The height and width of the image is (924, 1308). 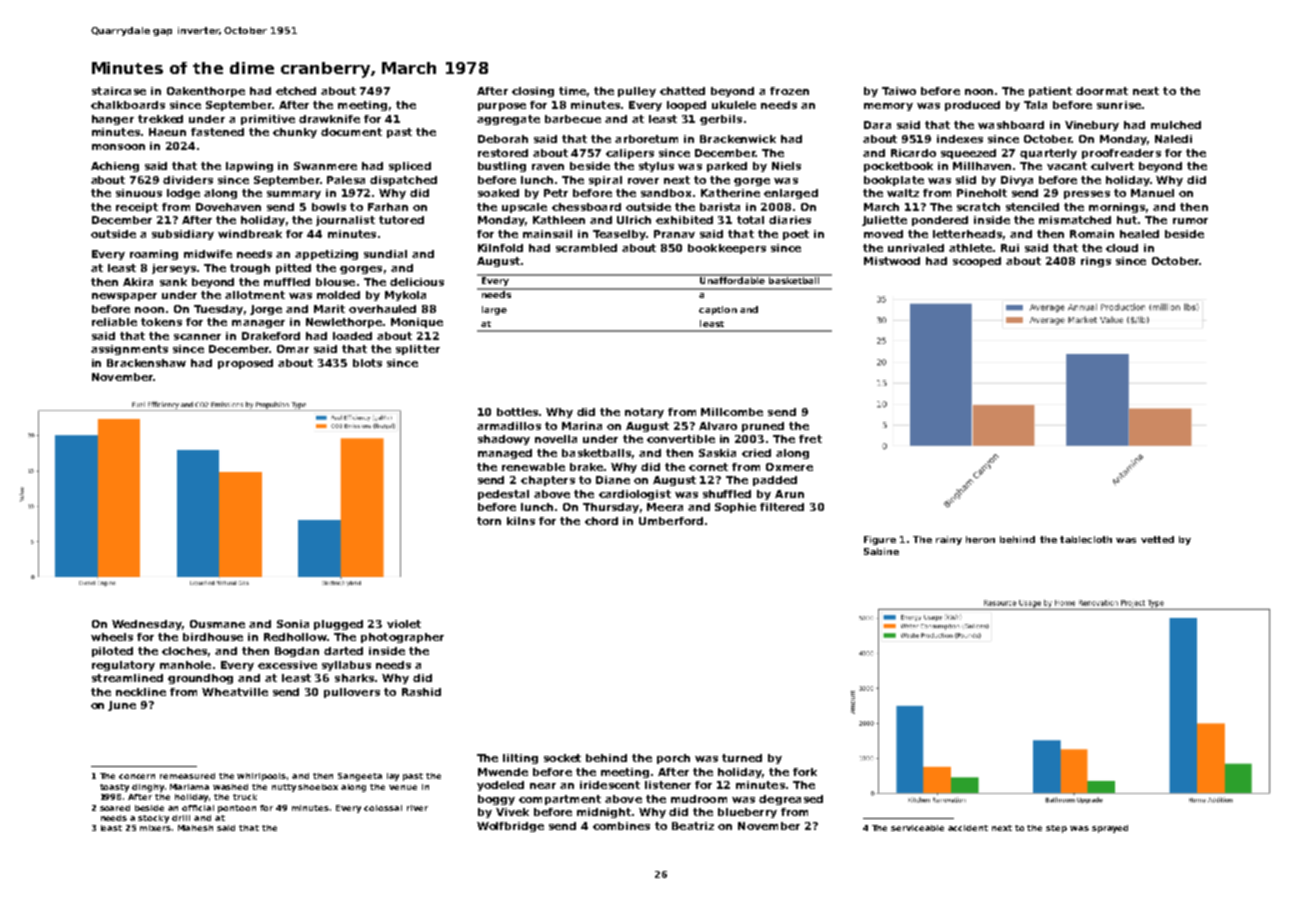 What do you see at coordinates (1176, 125) in the image?
I see `mulched` at bounding box center [1176, 125].
